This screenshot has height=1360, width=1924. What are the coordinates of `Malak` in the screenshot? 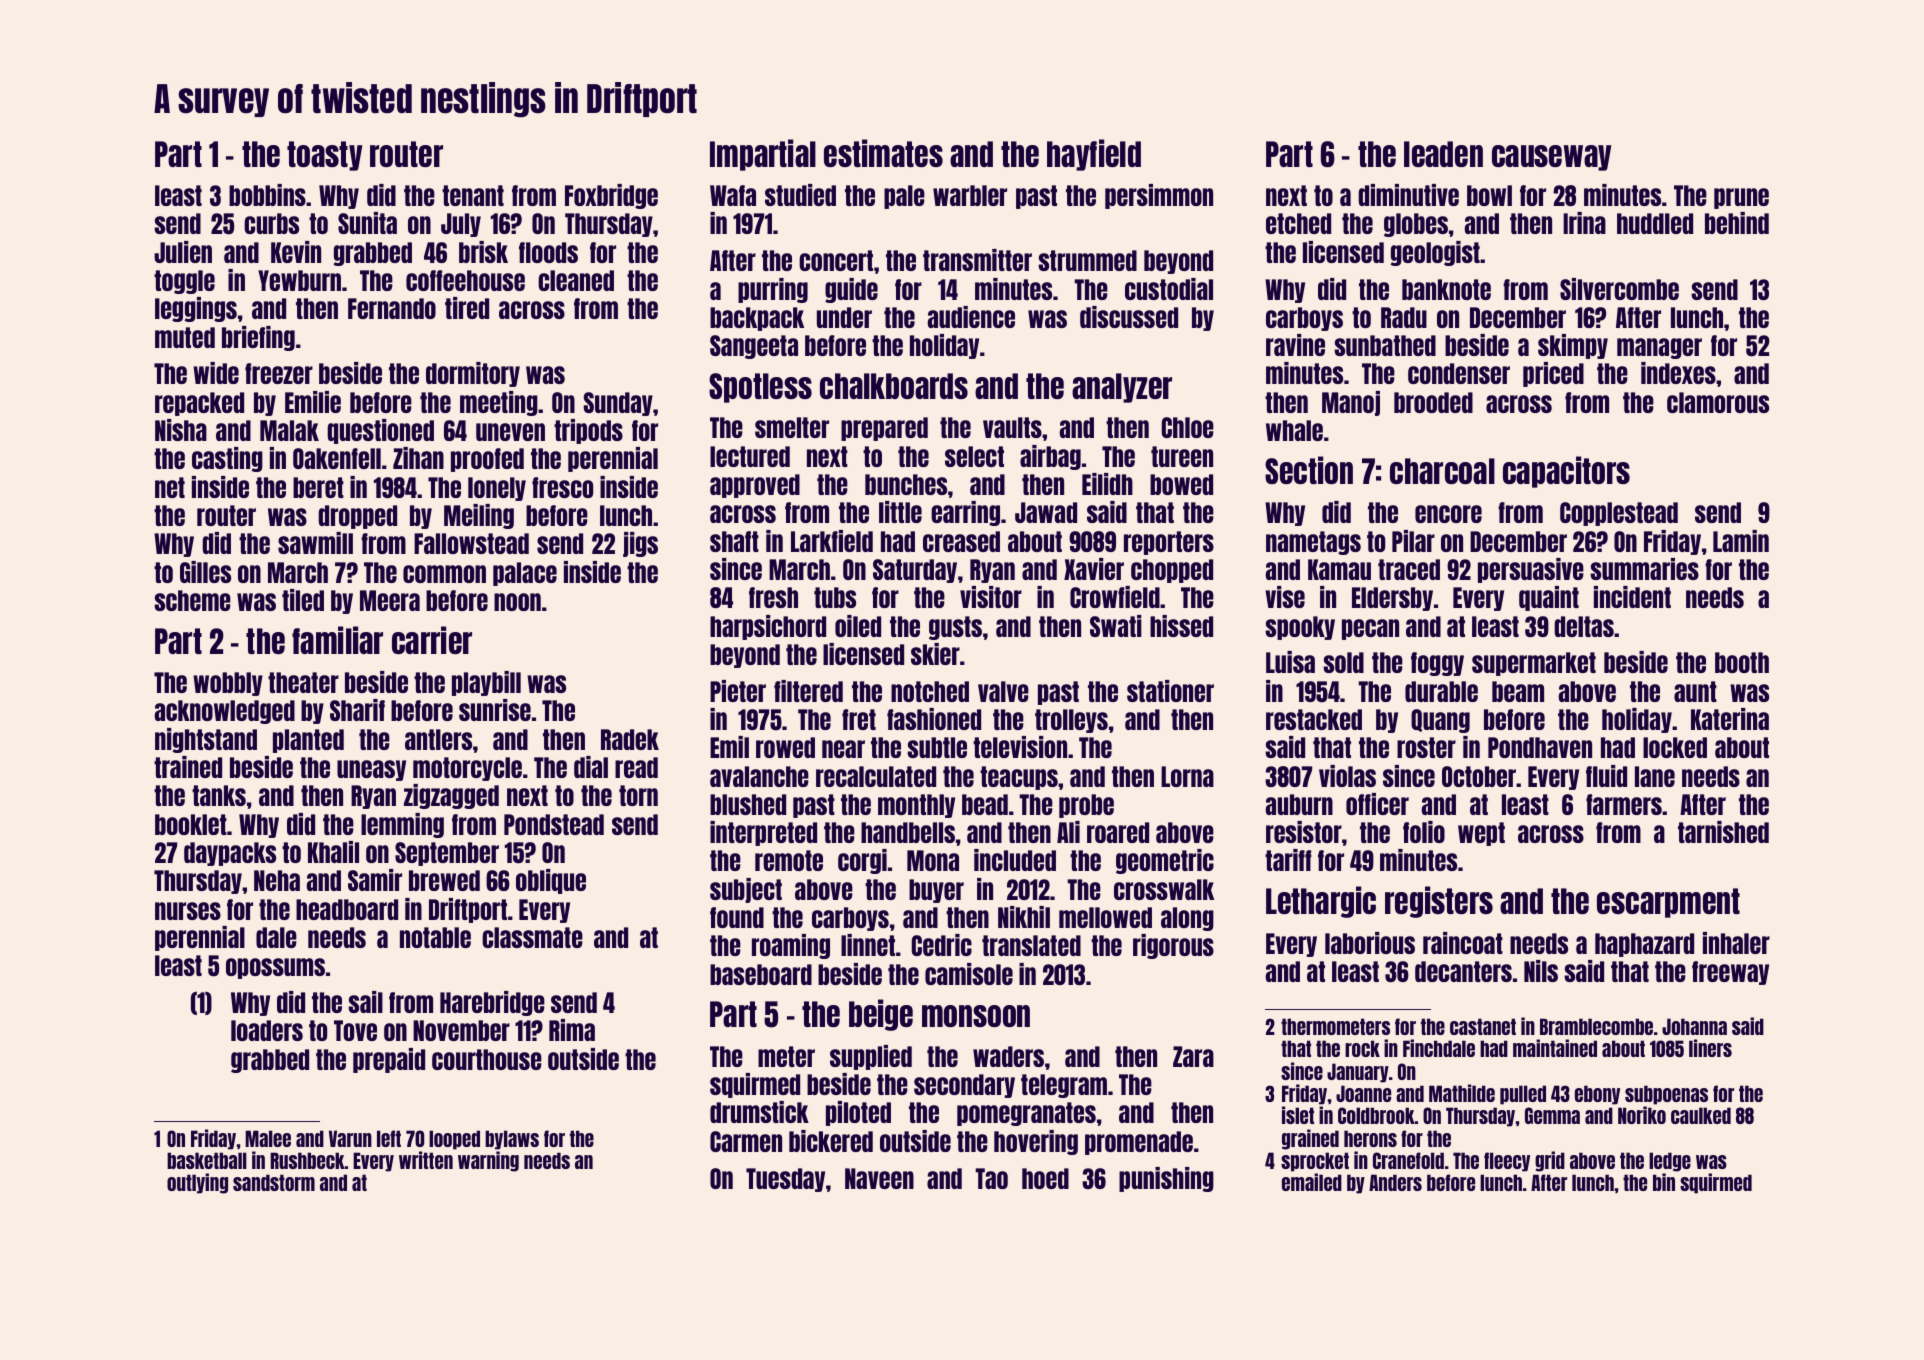 It's located at (289, 430).
